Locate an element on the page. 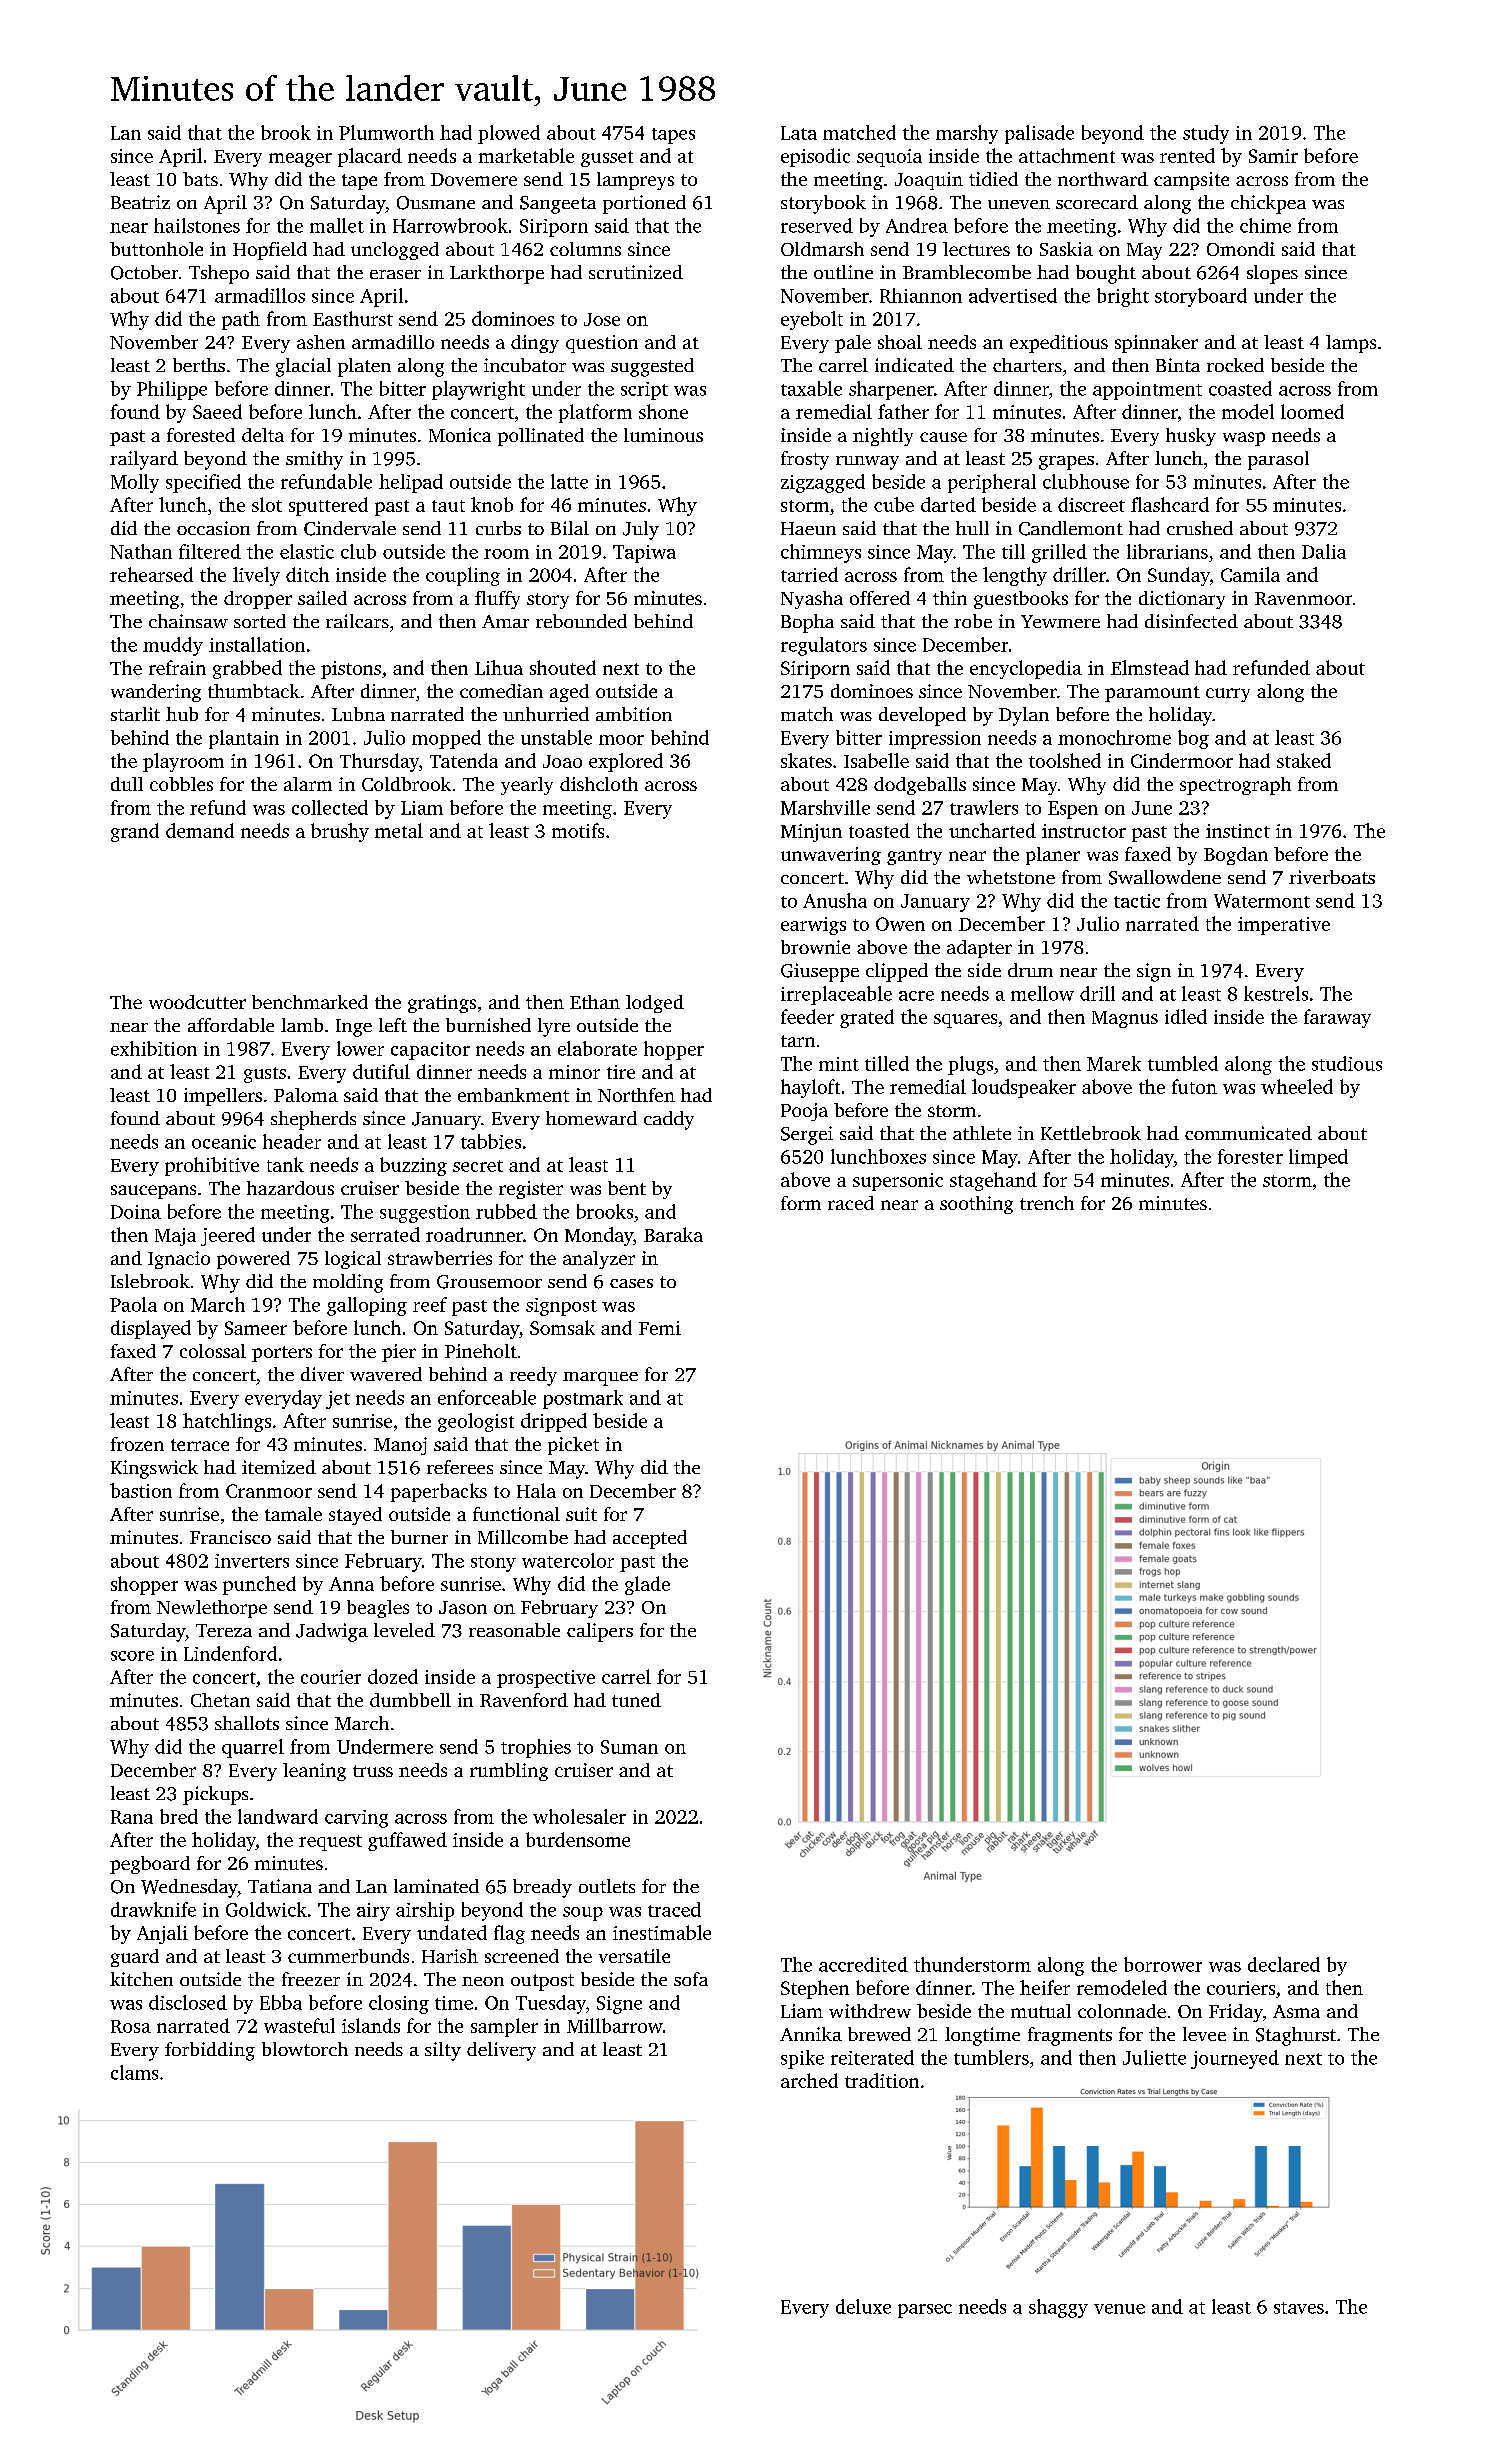 The width and height of the document is (1496, 2464). toasted is located at coordinates (879, 830).
